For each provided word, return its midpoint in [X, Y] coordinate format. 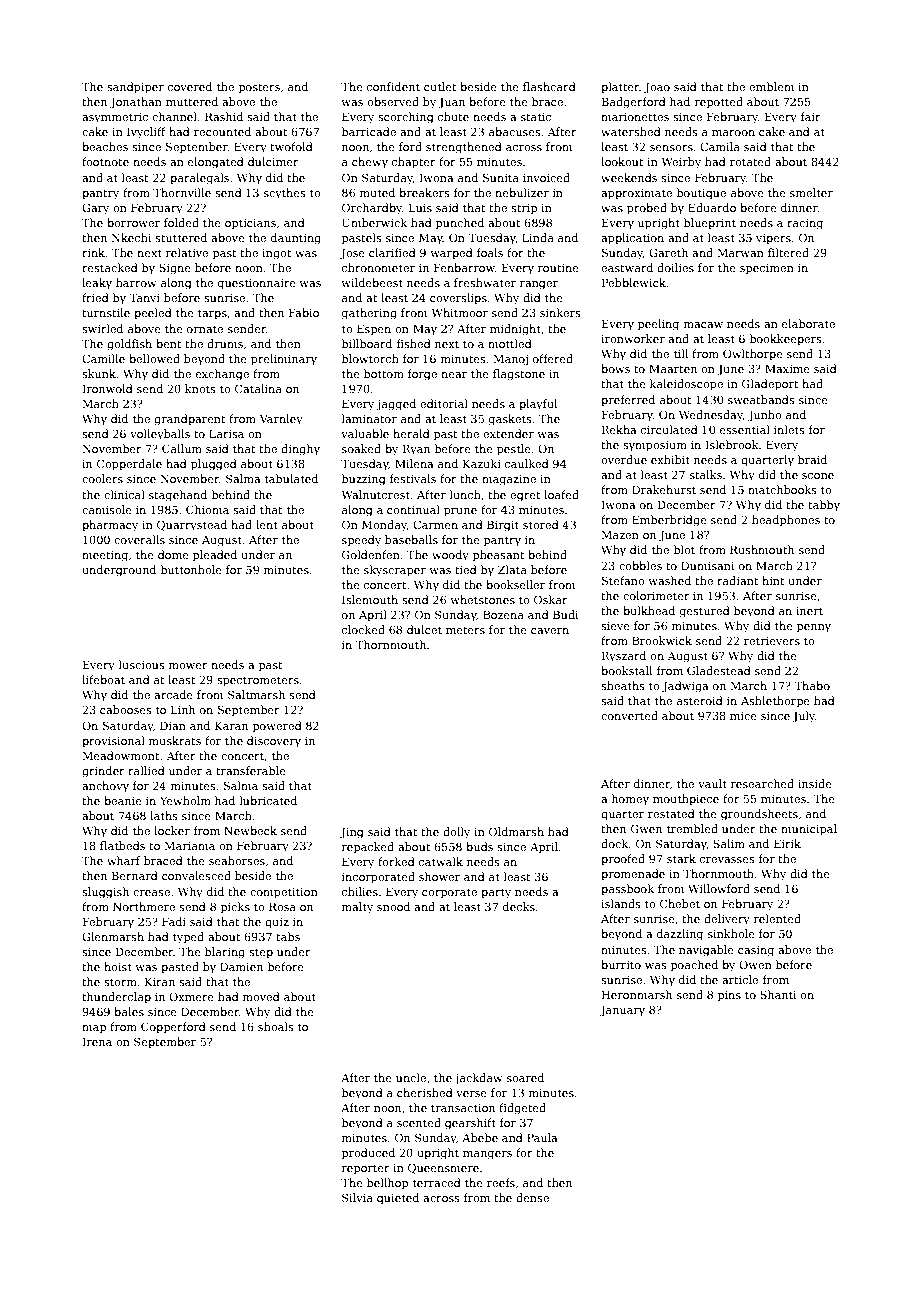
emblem [771, 86]
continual [413, 509]
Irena [97, 1041]
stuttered [181, 237]
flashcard [549, 86]
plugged [214, 465]
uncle [411, 1077]
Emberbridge [669, 521]
